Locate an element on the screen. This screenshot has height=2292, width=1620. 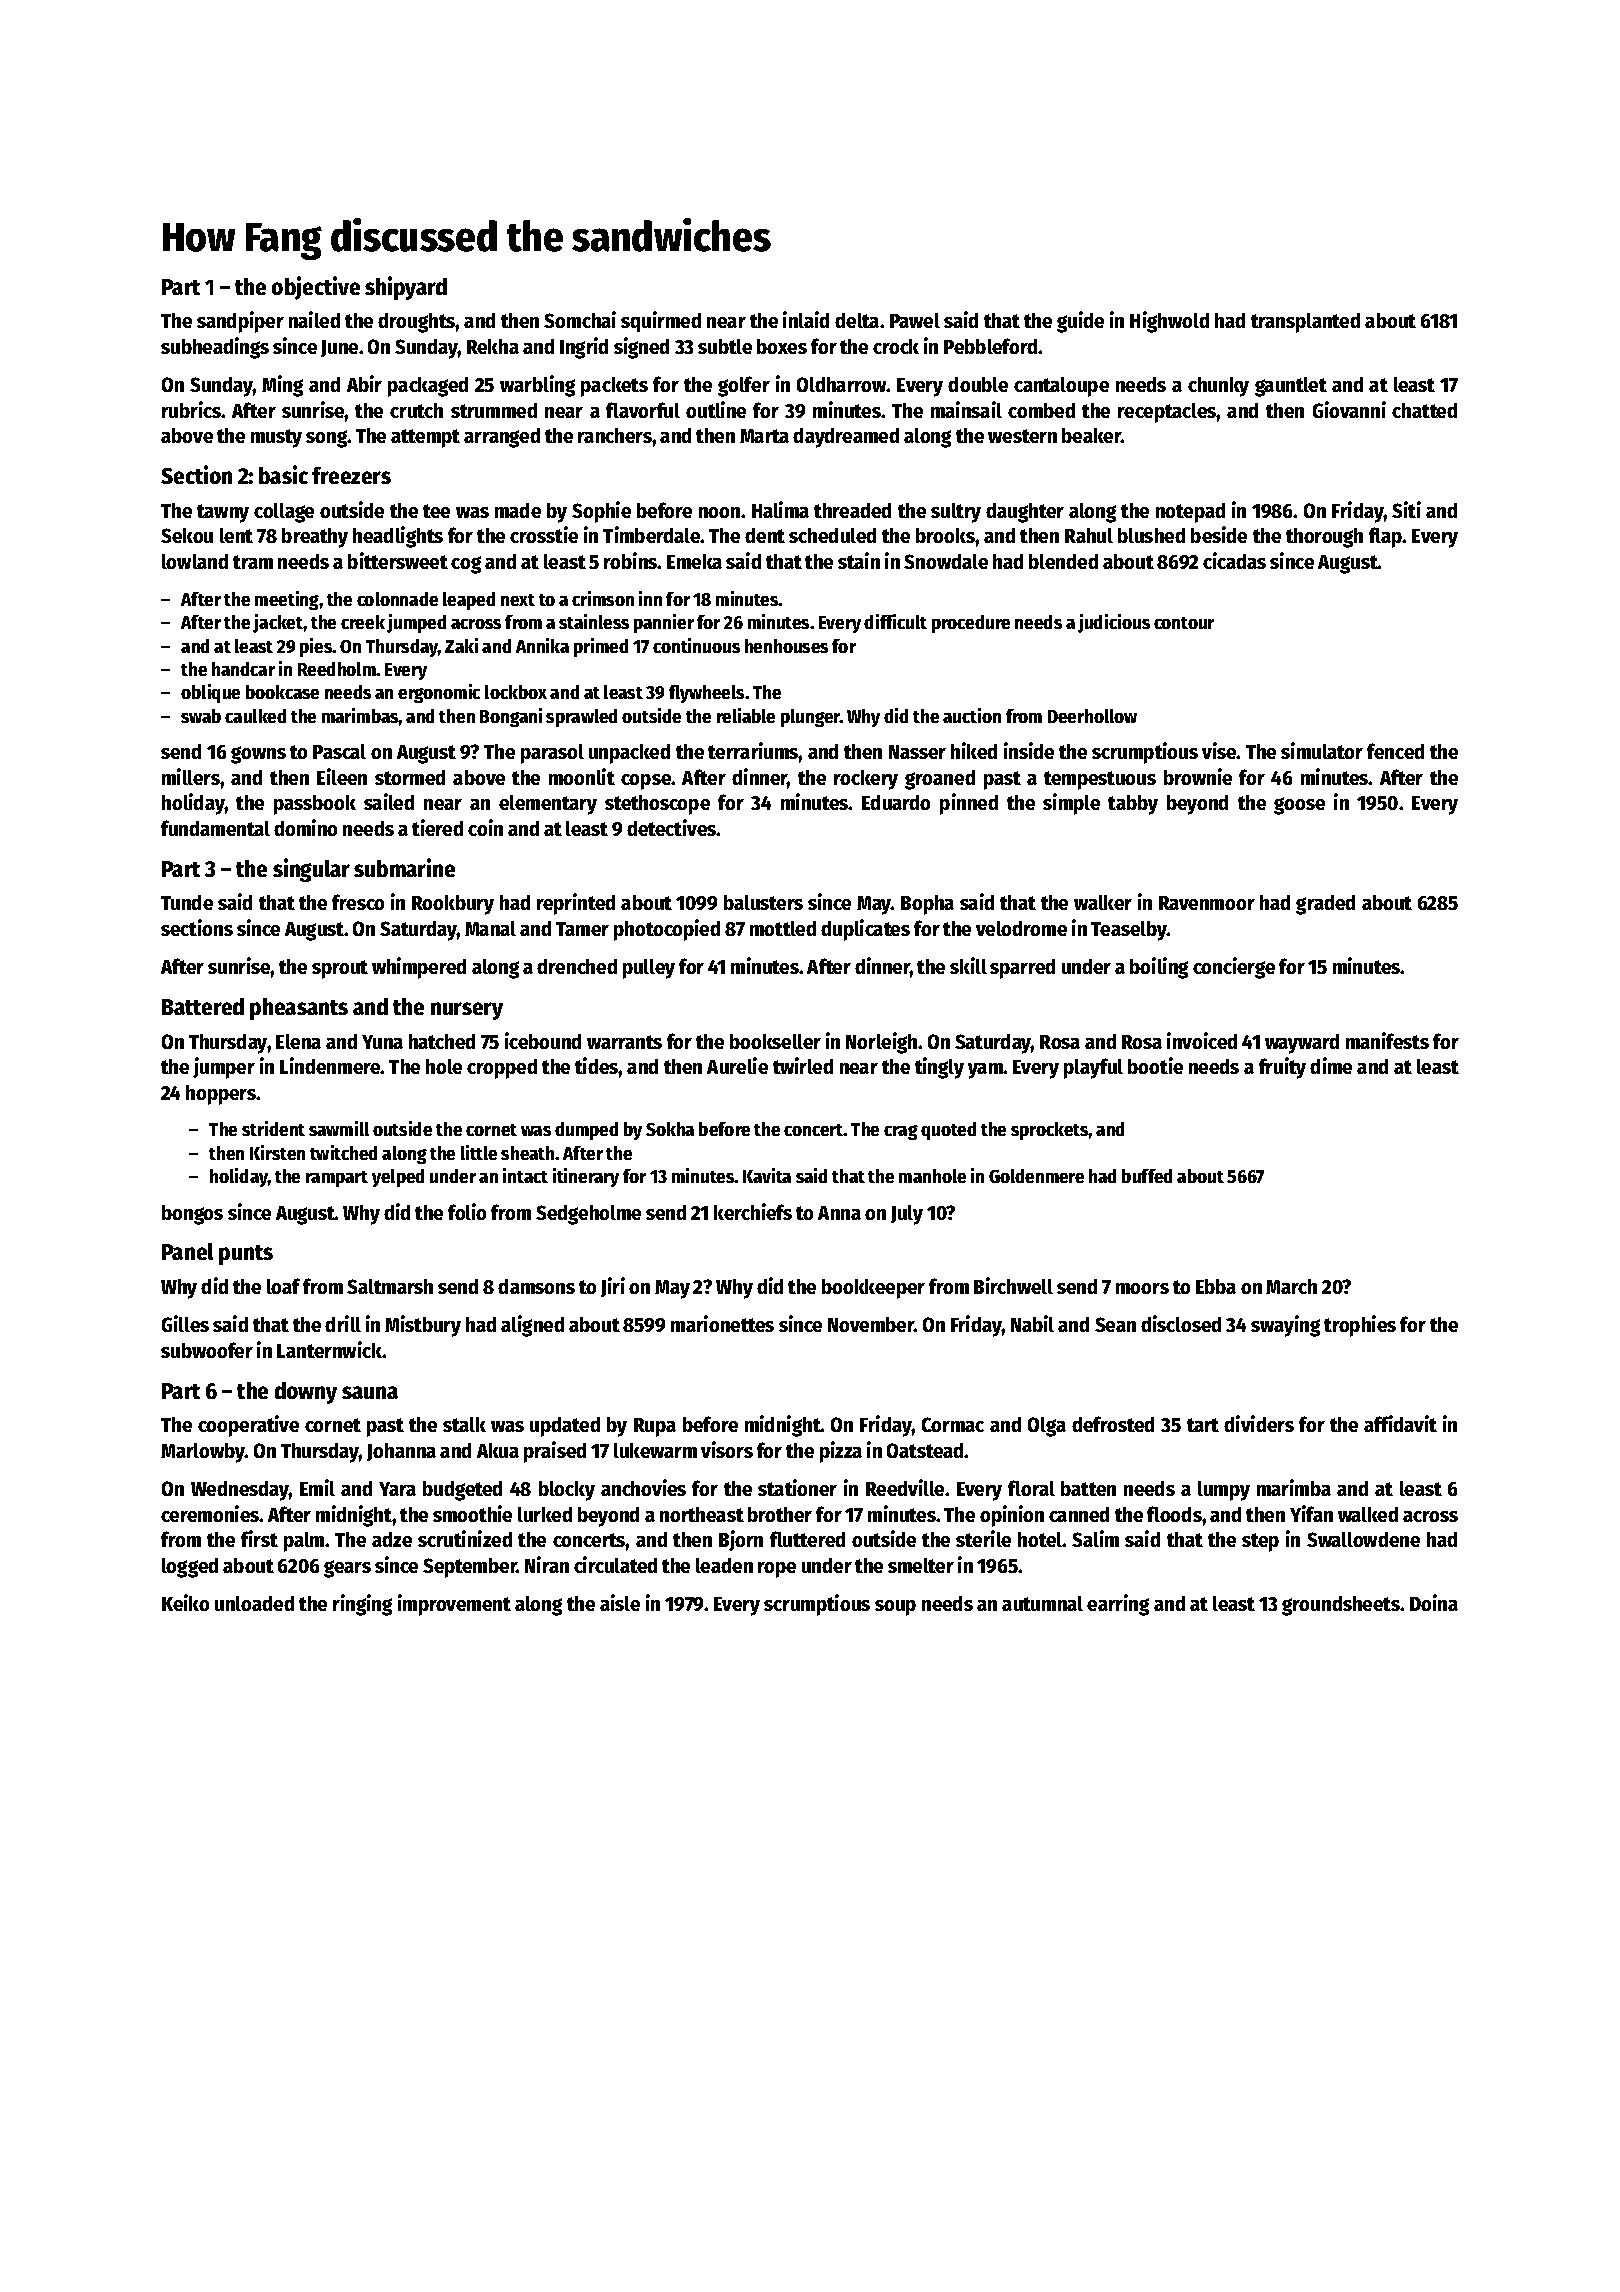
transplanted is located at coordinates (1305, 323).
